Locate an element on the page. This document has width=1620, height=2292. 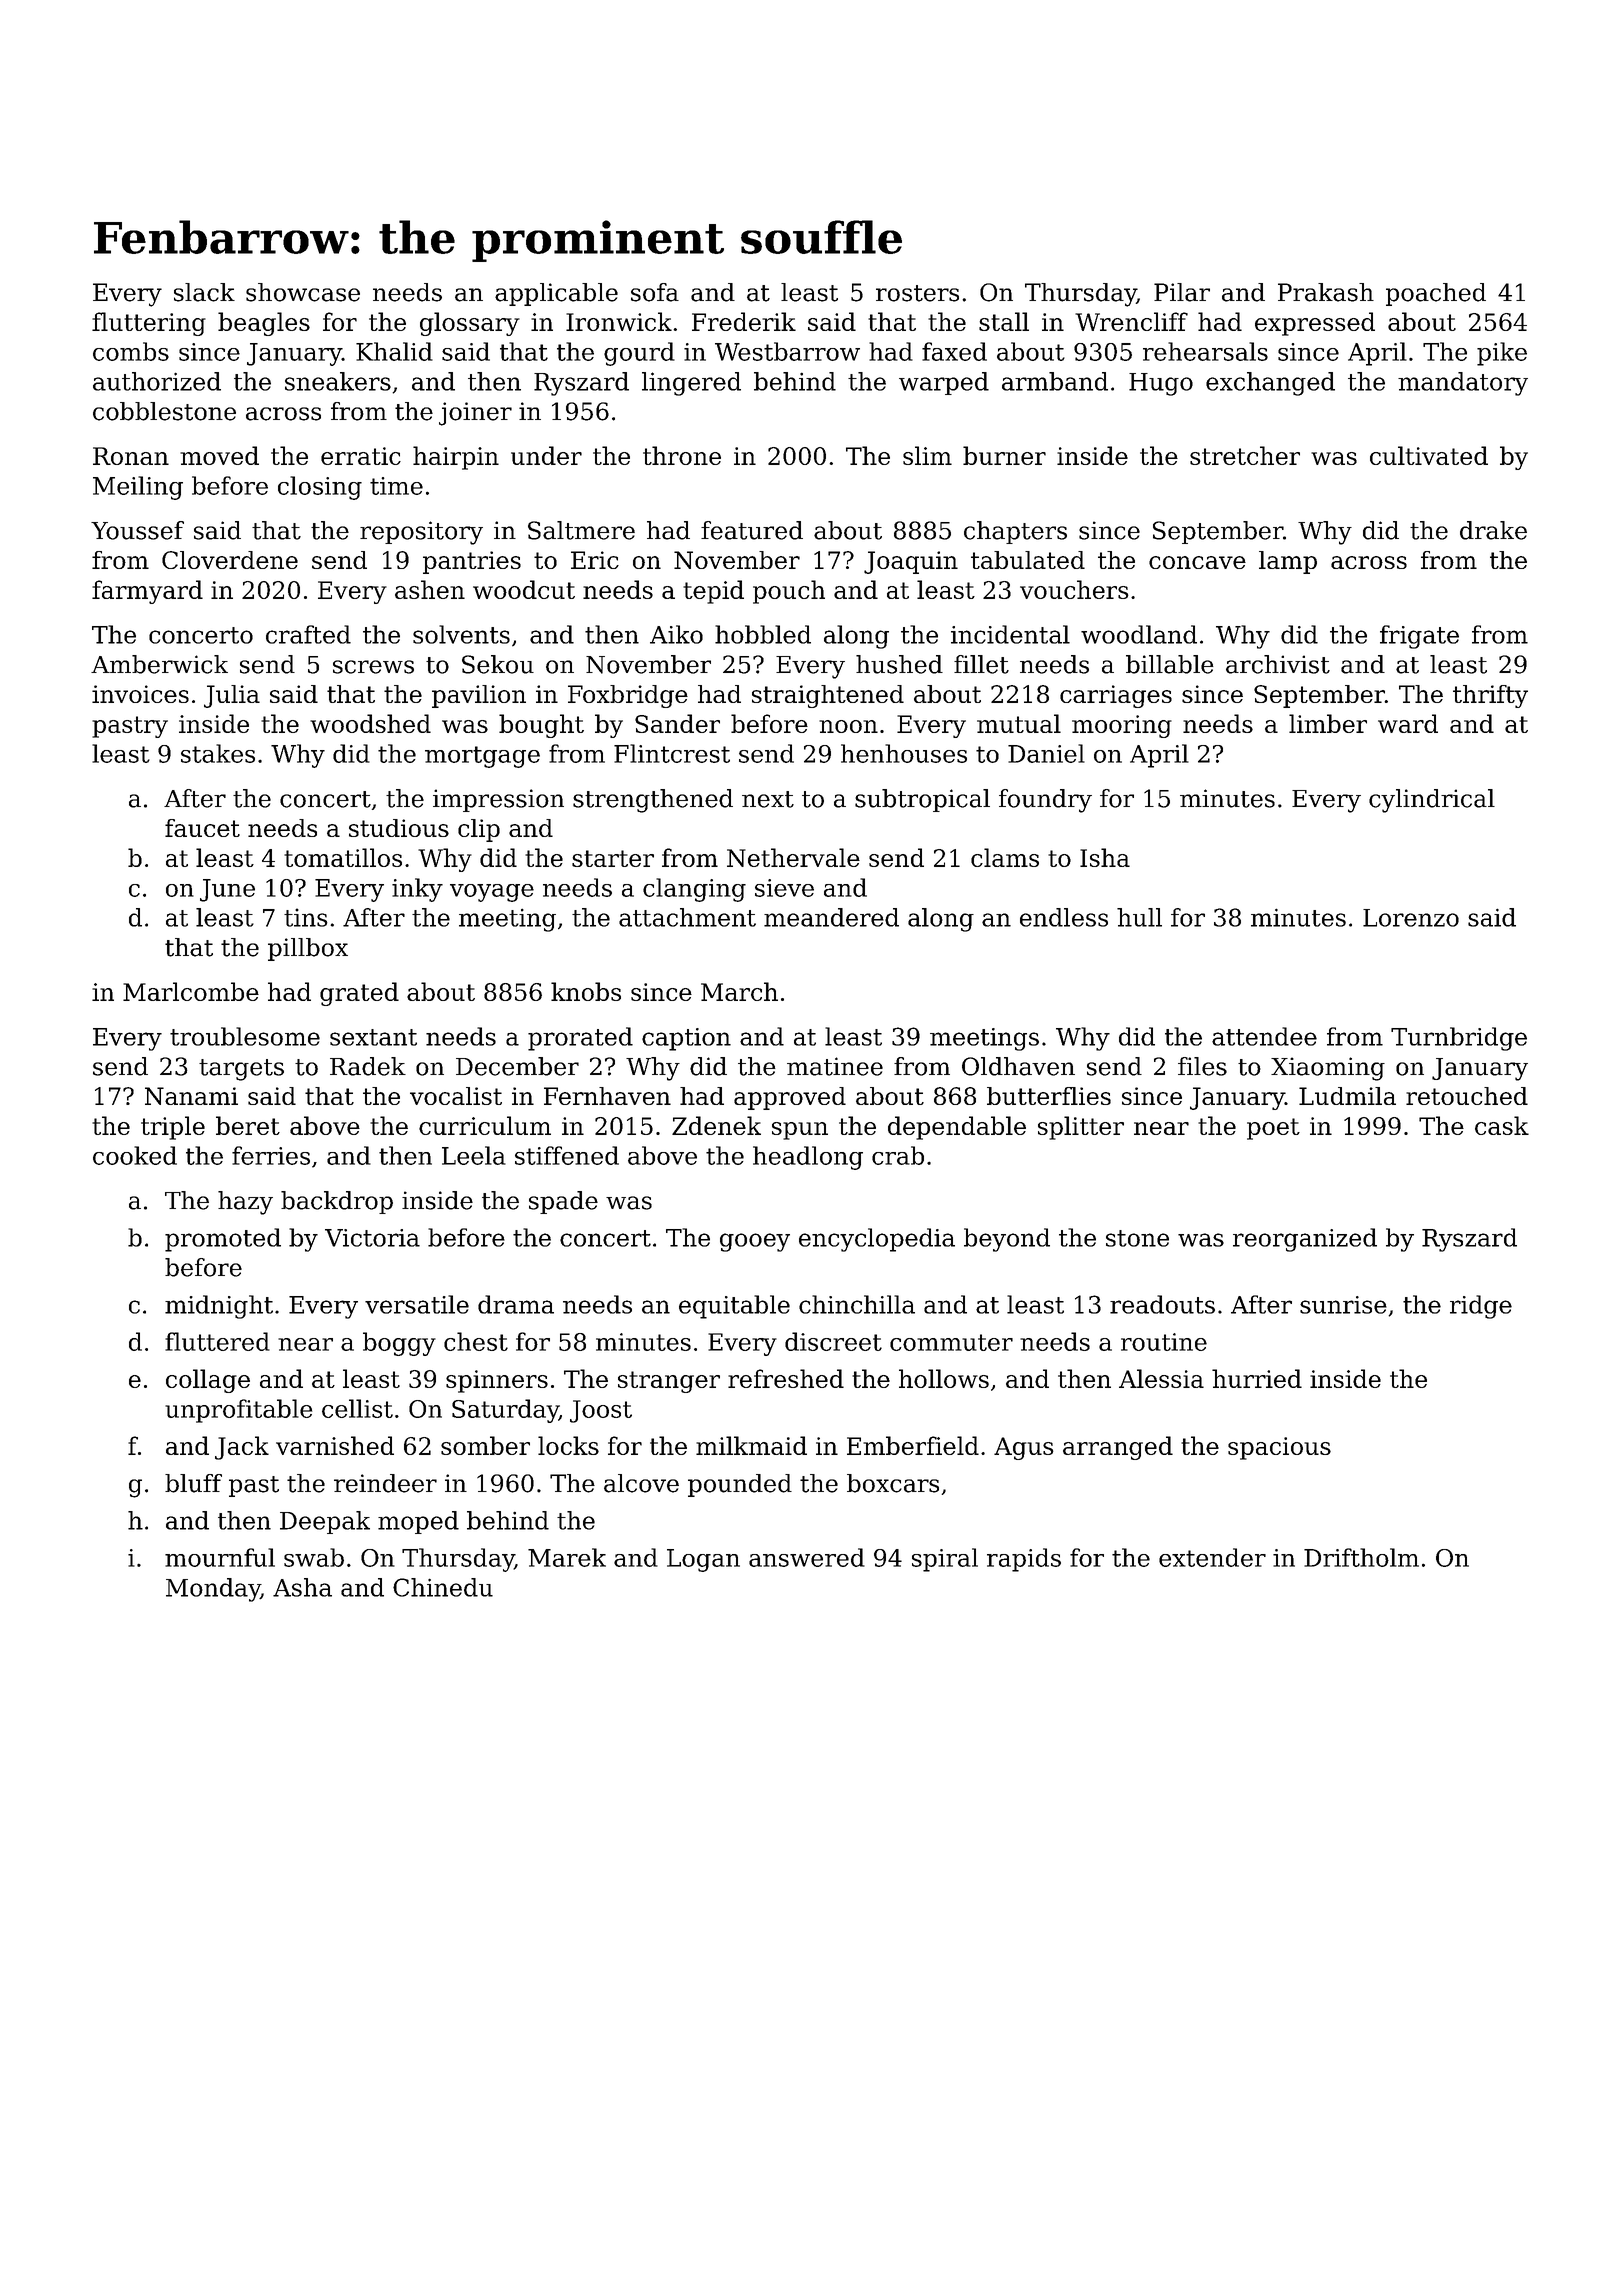
readouts is located at coordinates (1162, 1304).
